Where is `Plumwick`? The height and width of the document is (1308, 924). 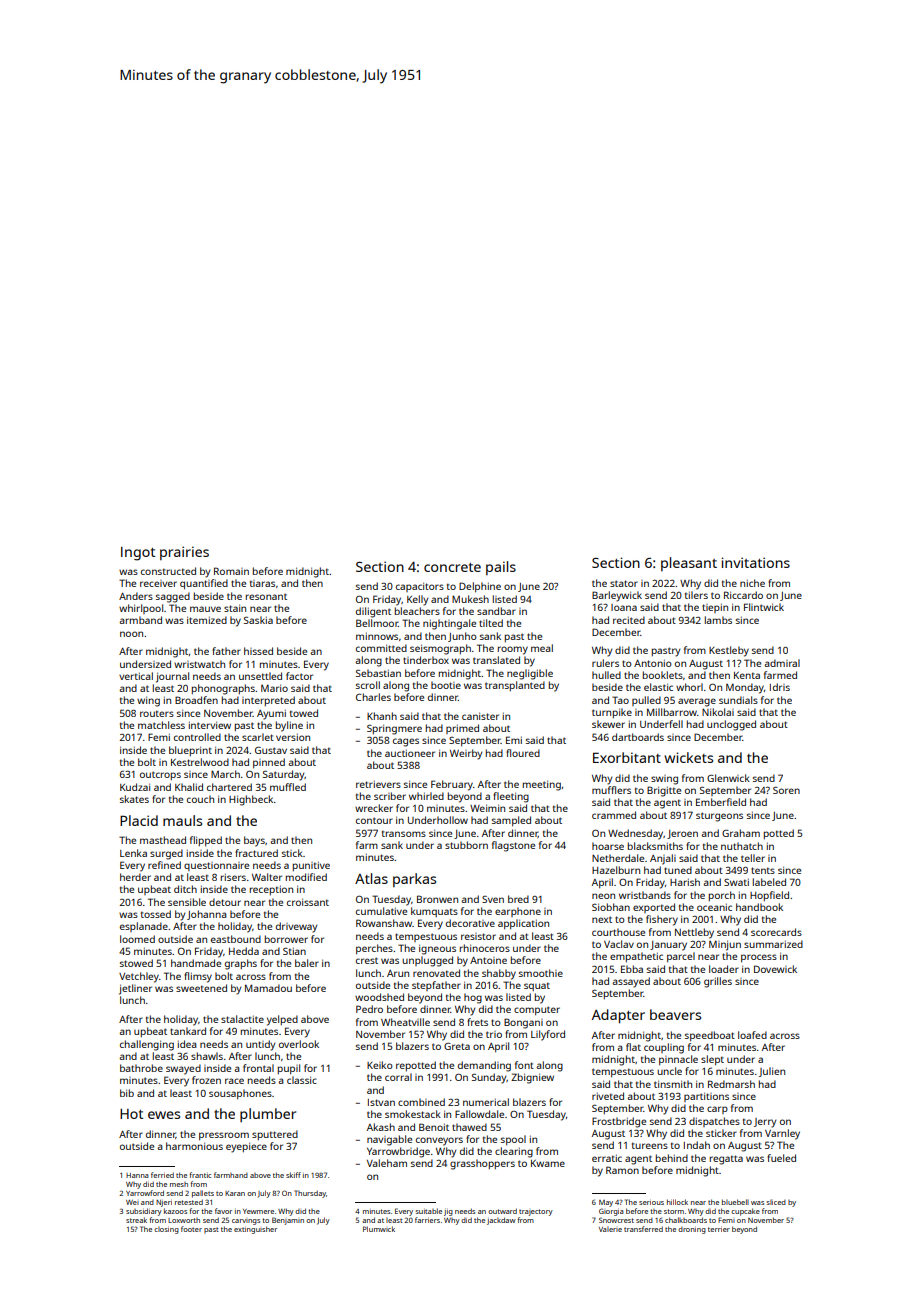 Plumwick is located at coordinates (379, 1229).
